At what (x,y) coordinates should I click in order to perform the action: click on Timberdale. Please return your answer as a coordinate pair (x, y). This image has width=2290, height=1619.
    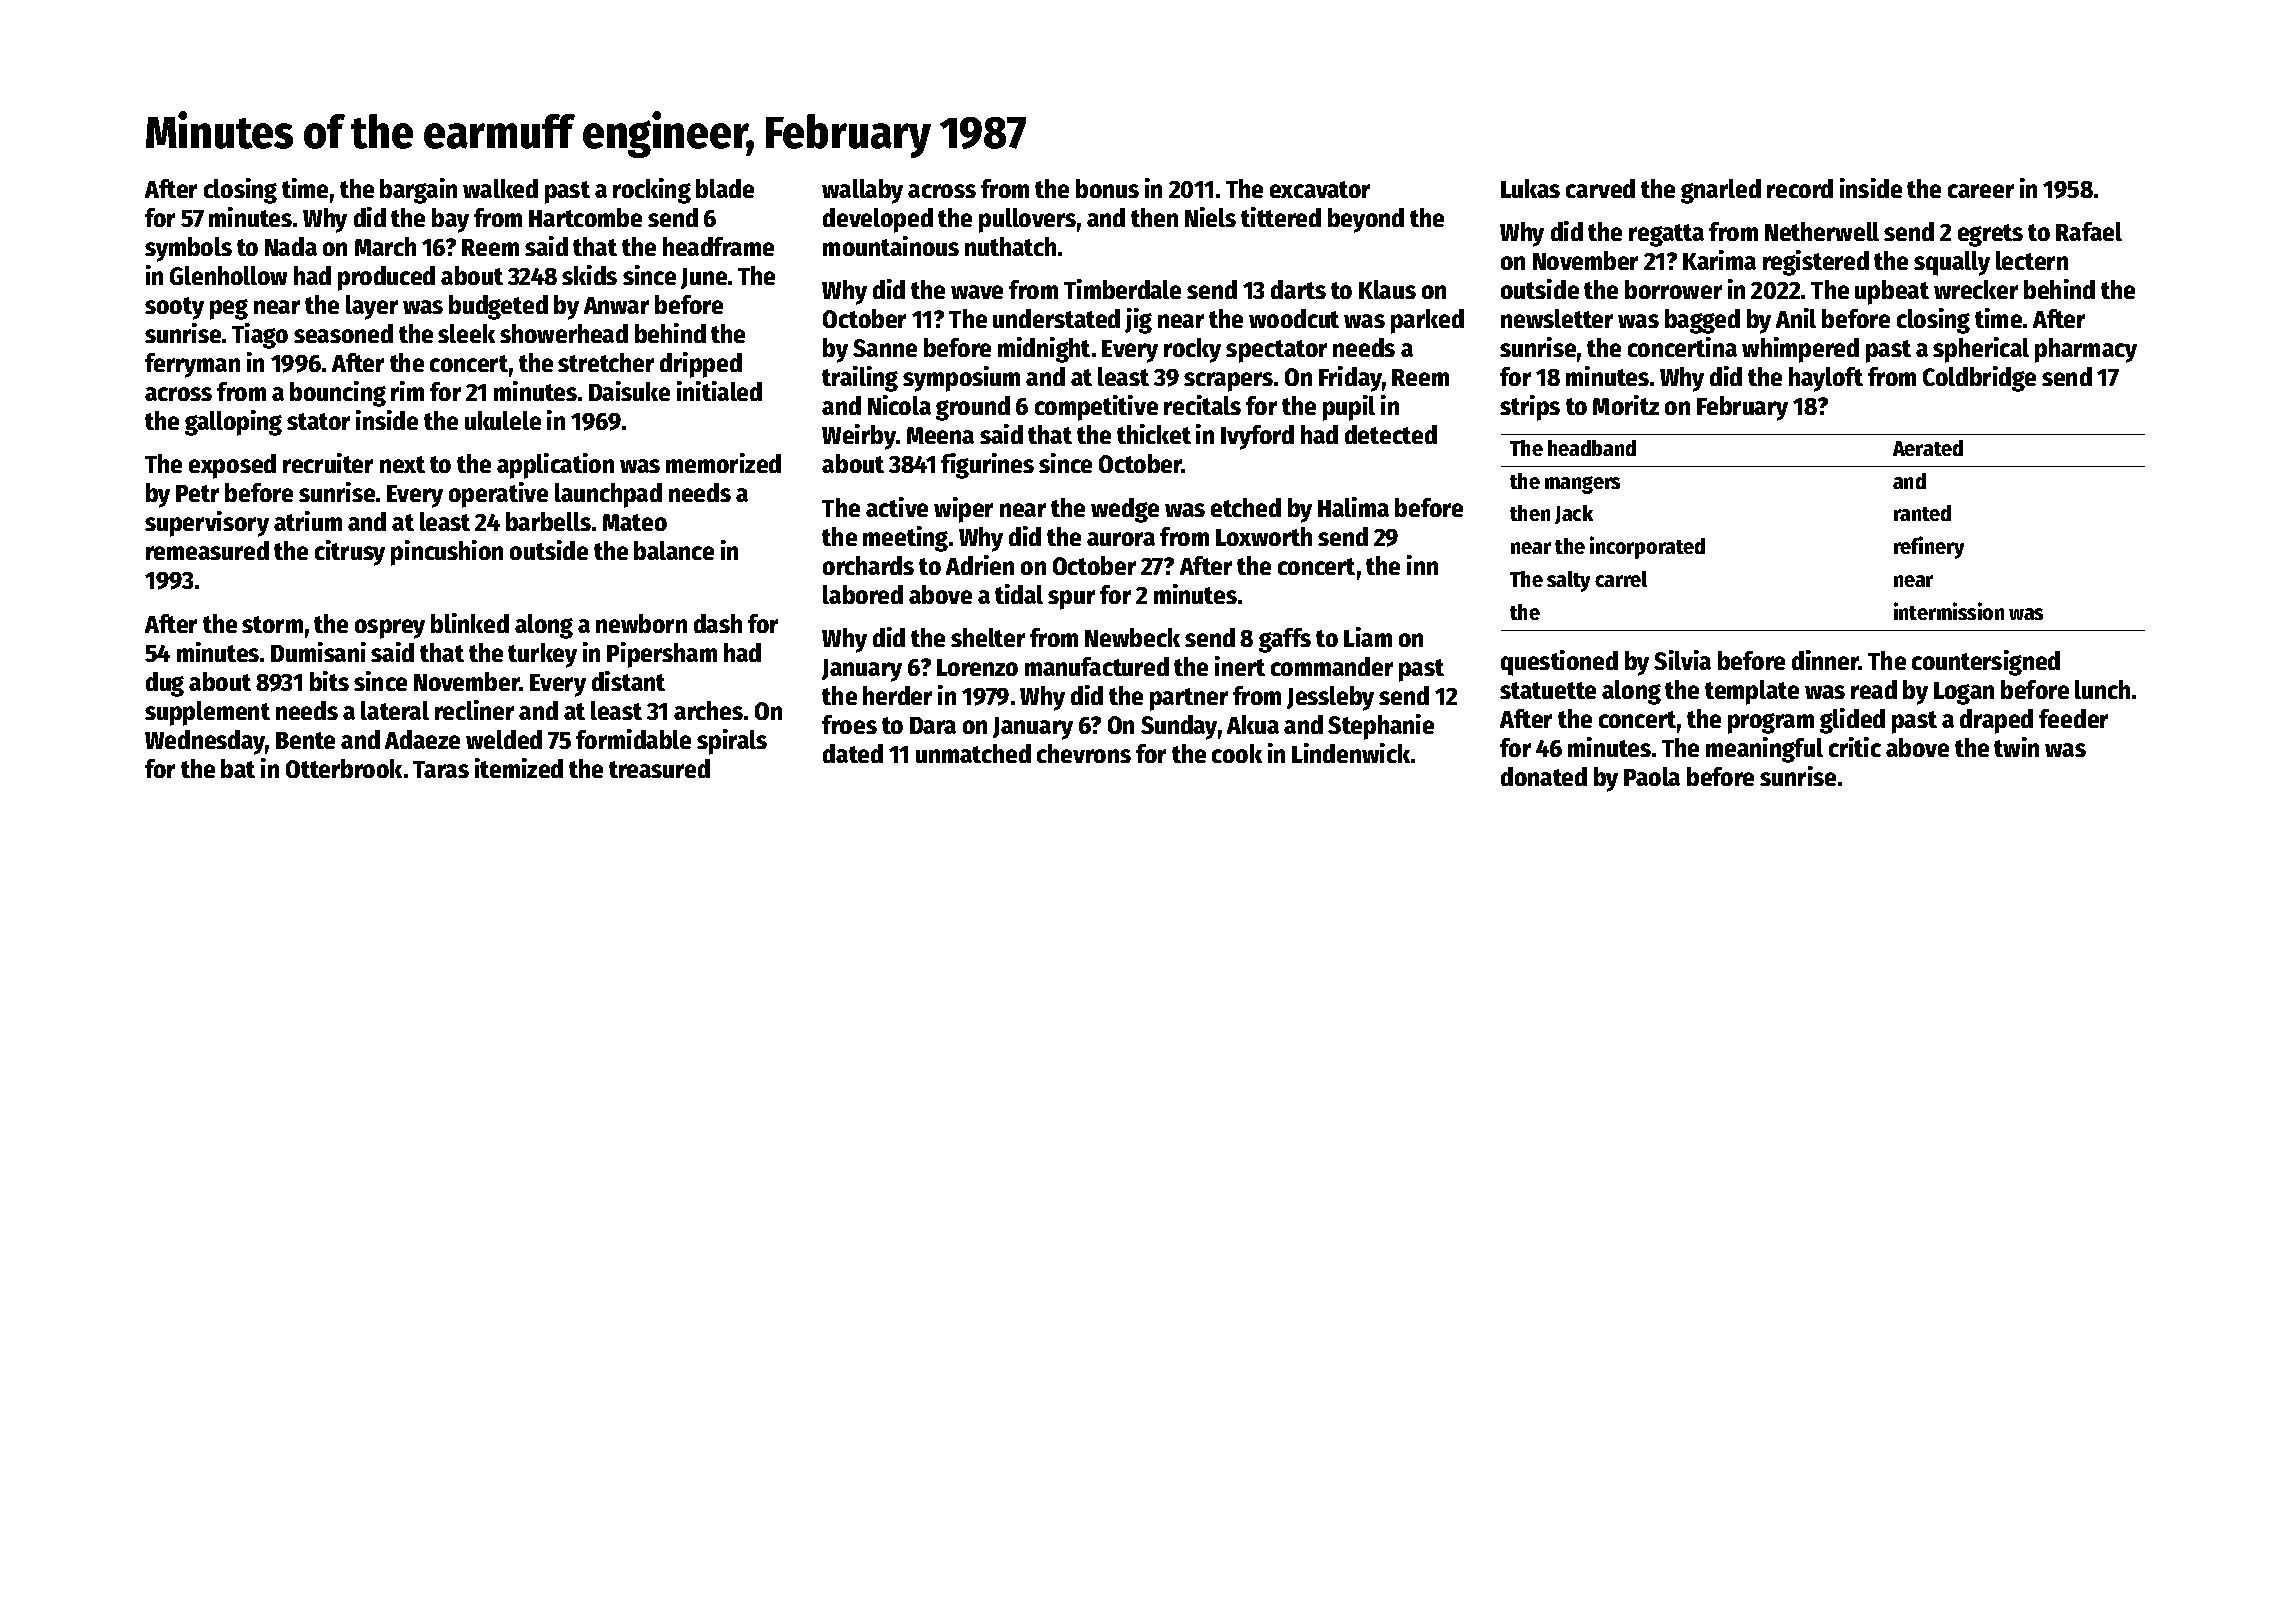
    Looking at the image, I should click on (1122, 289).
